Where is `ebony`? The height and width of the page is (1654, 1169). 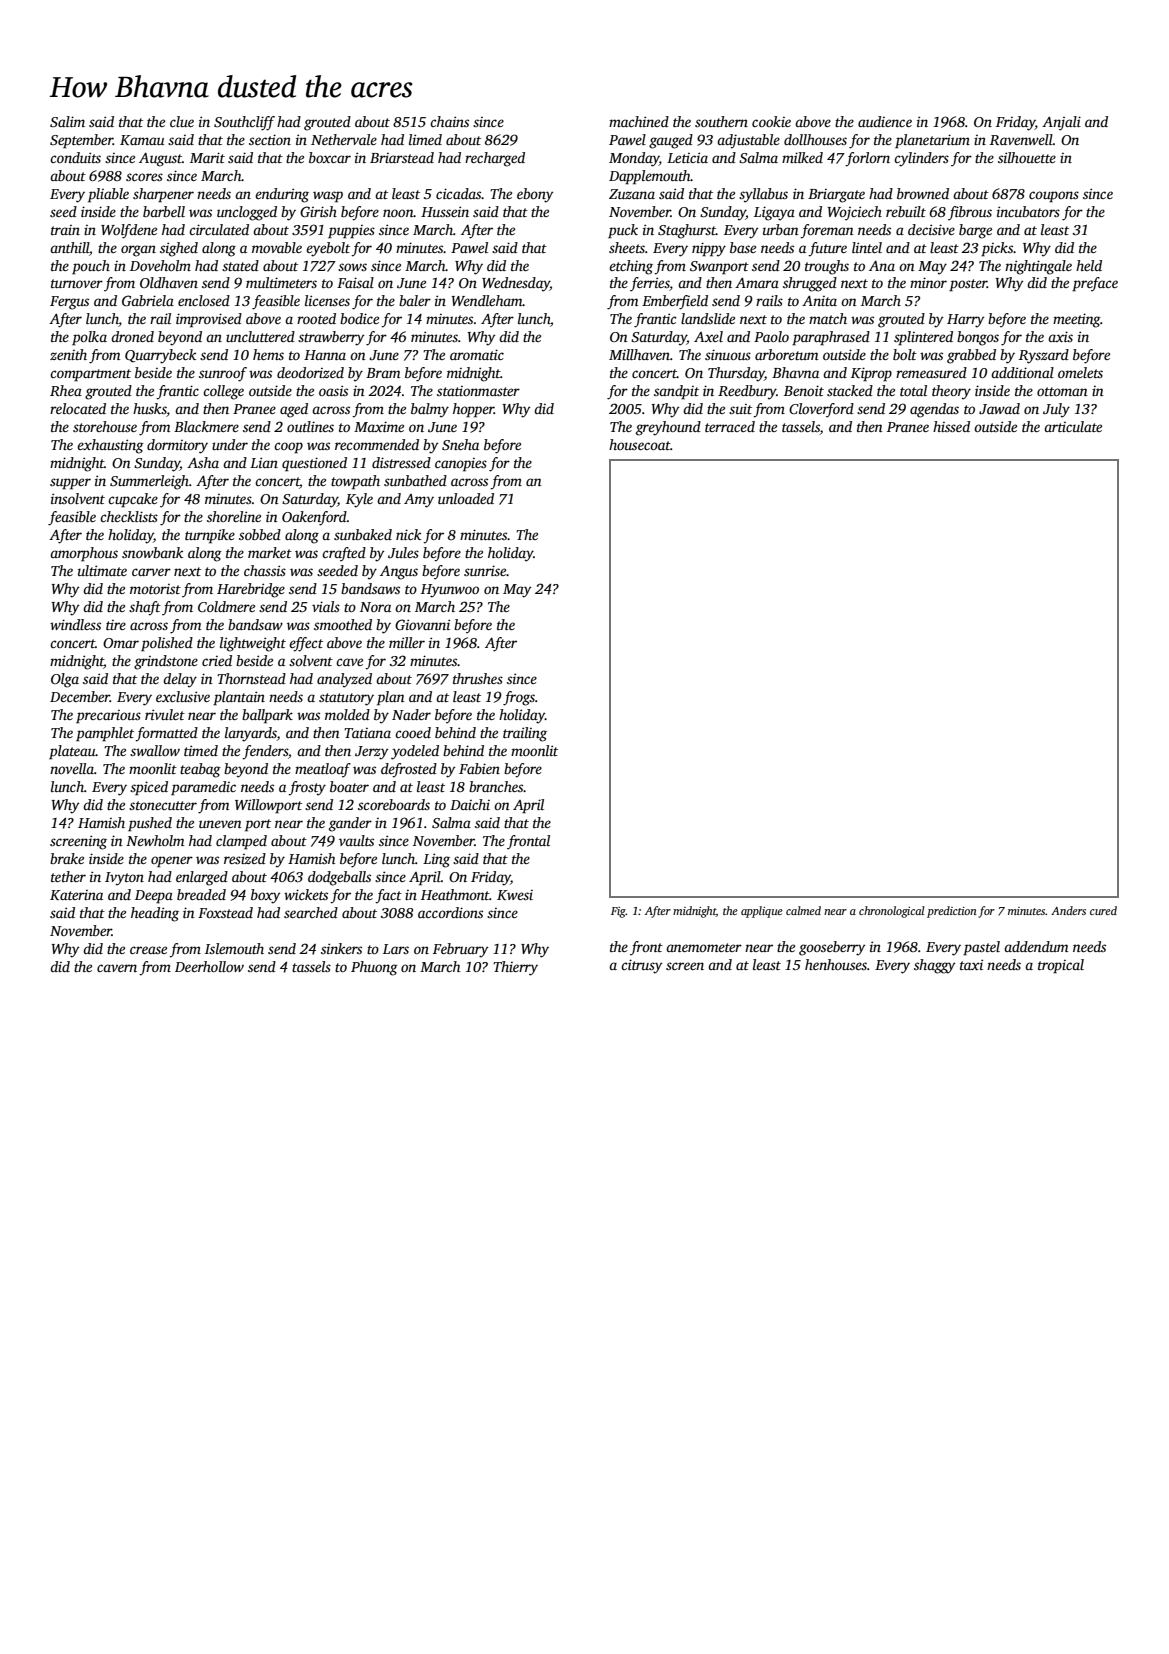 ebony is located at coordinates (535, 195).
